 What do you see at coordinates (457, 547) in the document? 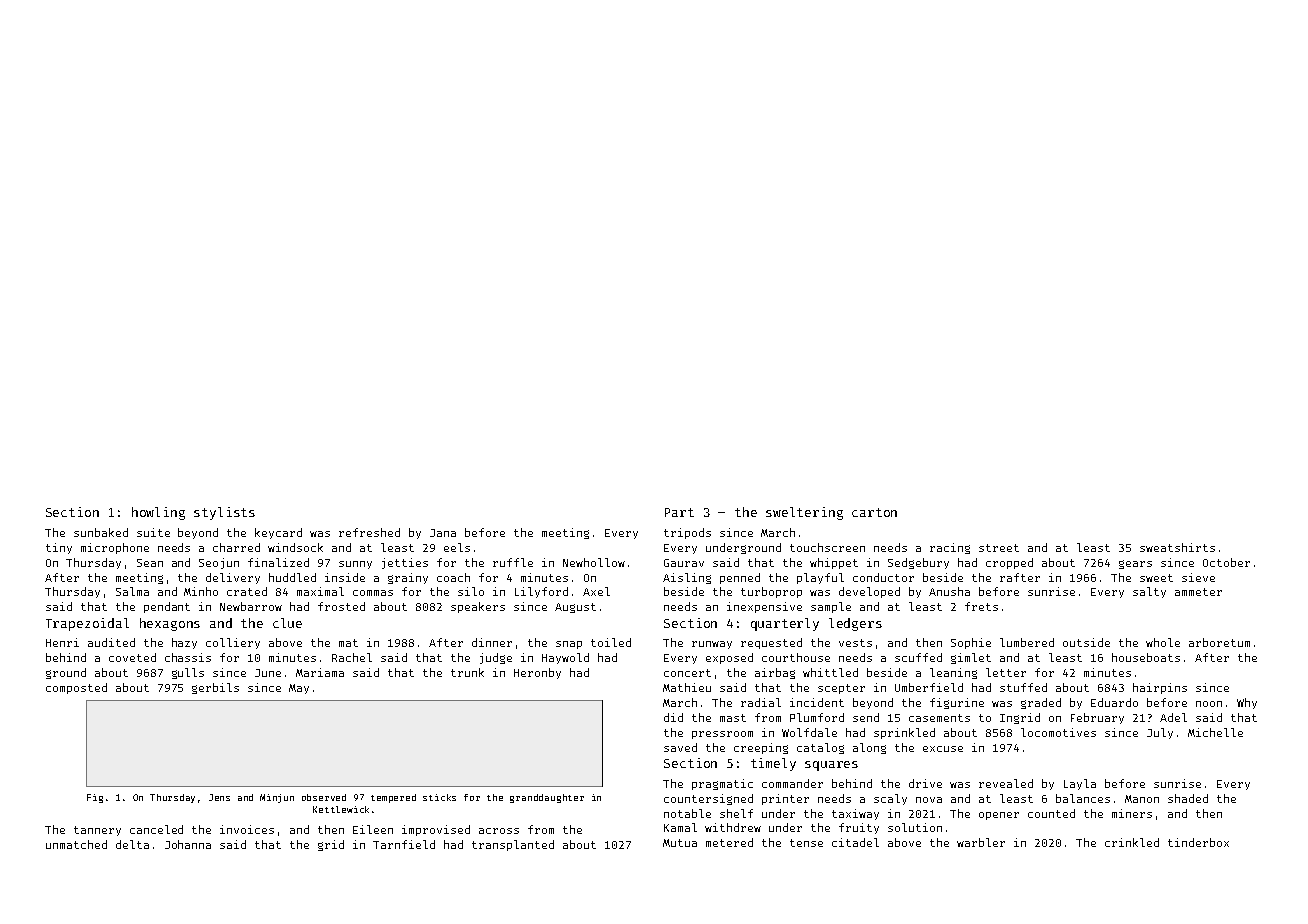
I see `eels` at bounding box center [457, 547].
